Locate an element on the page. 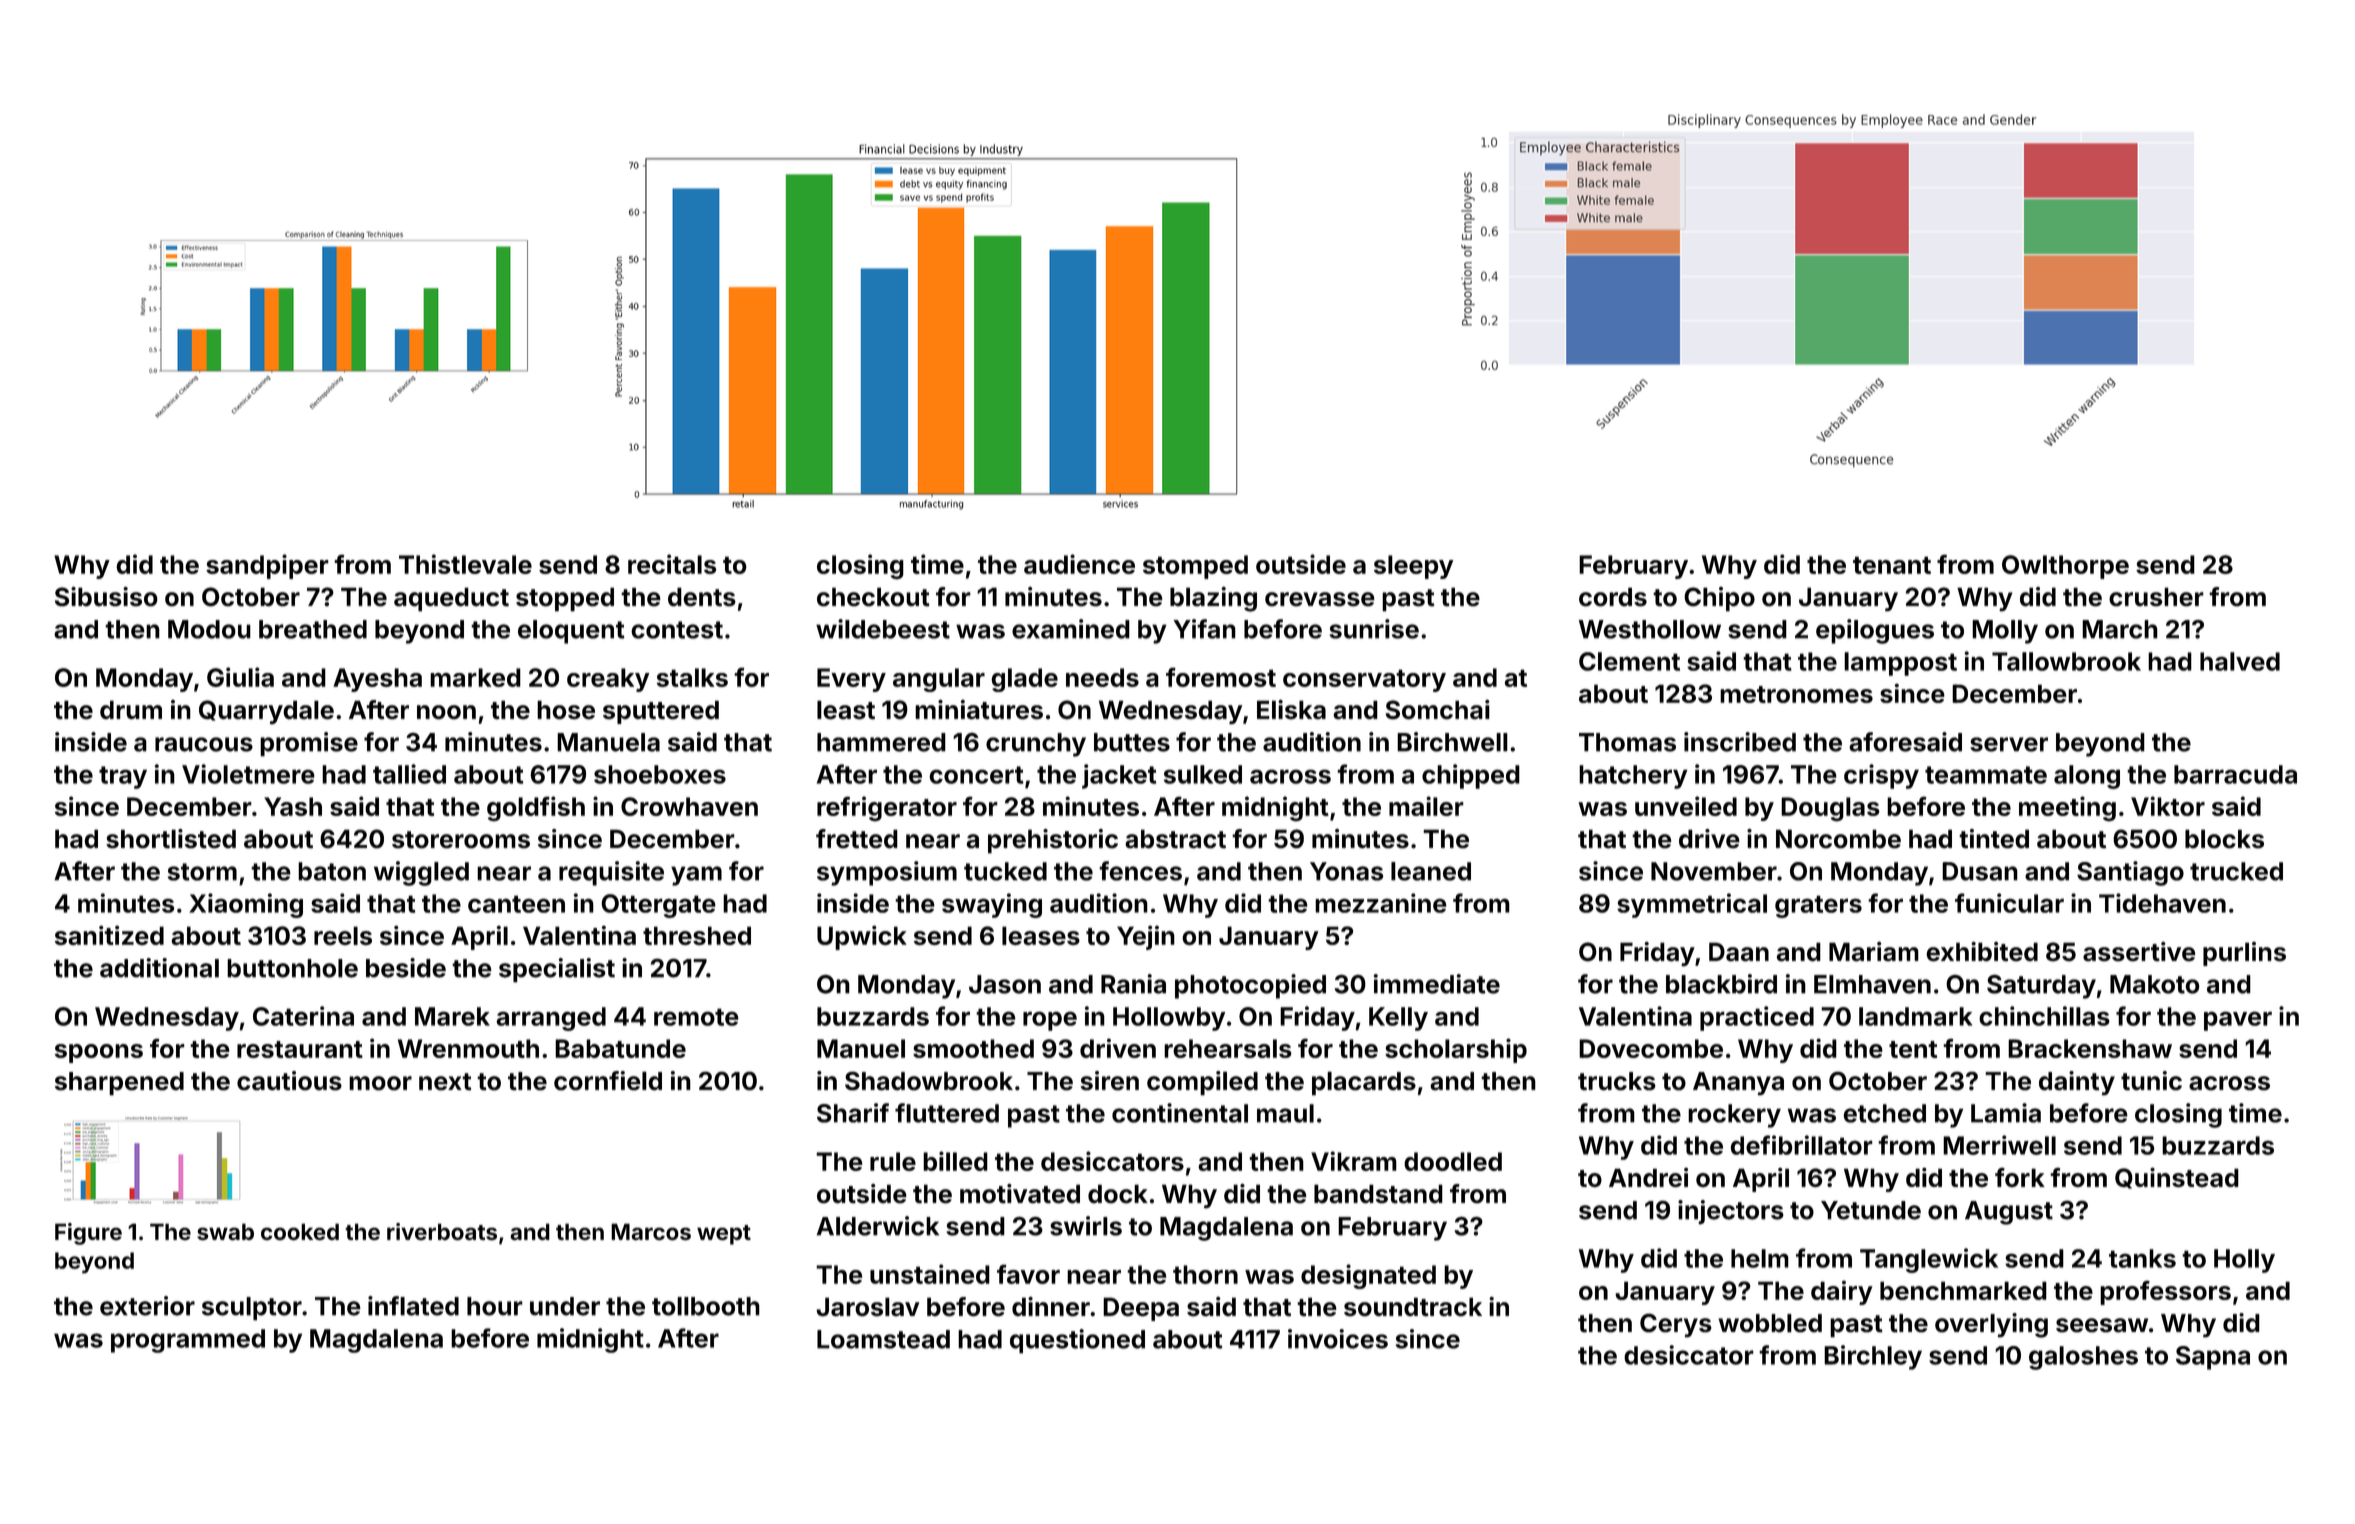  Owlthorpe is located at coordinates (2065, 567).
